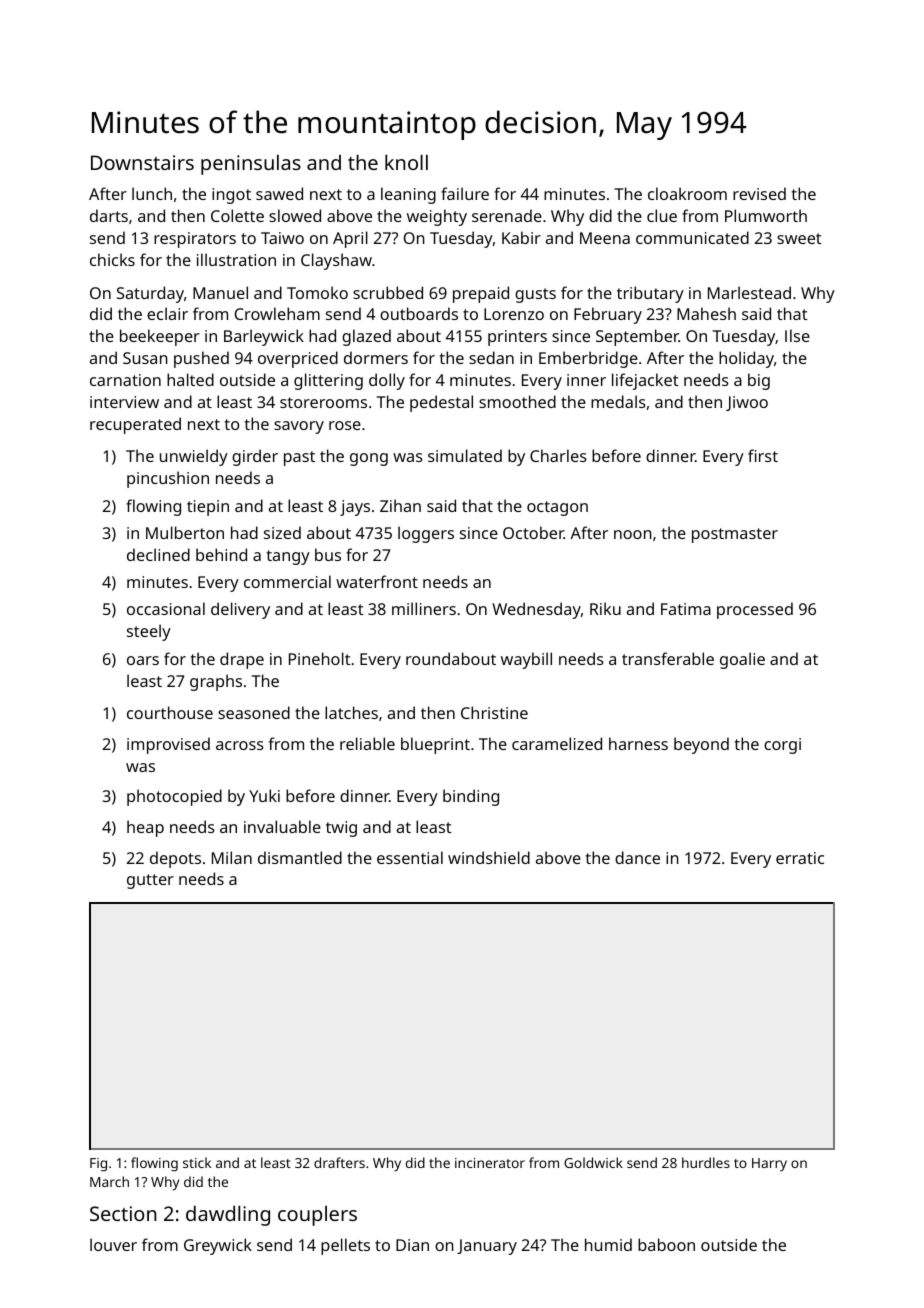  What do you see at coordinates (406, 162) in the page?
I see `knoll` at bounding box center [406, 162].
